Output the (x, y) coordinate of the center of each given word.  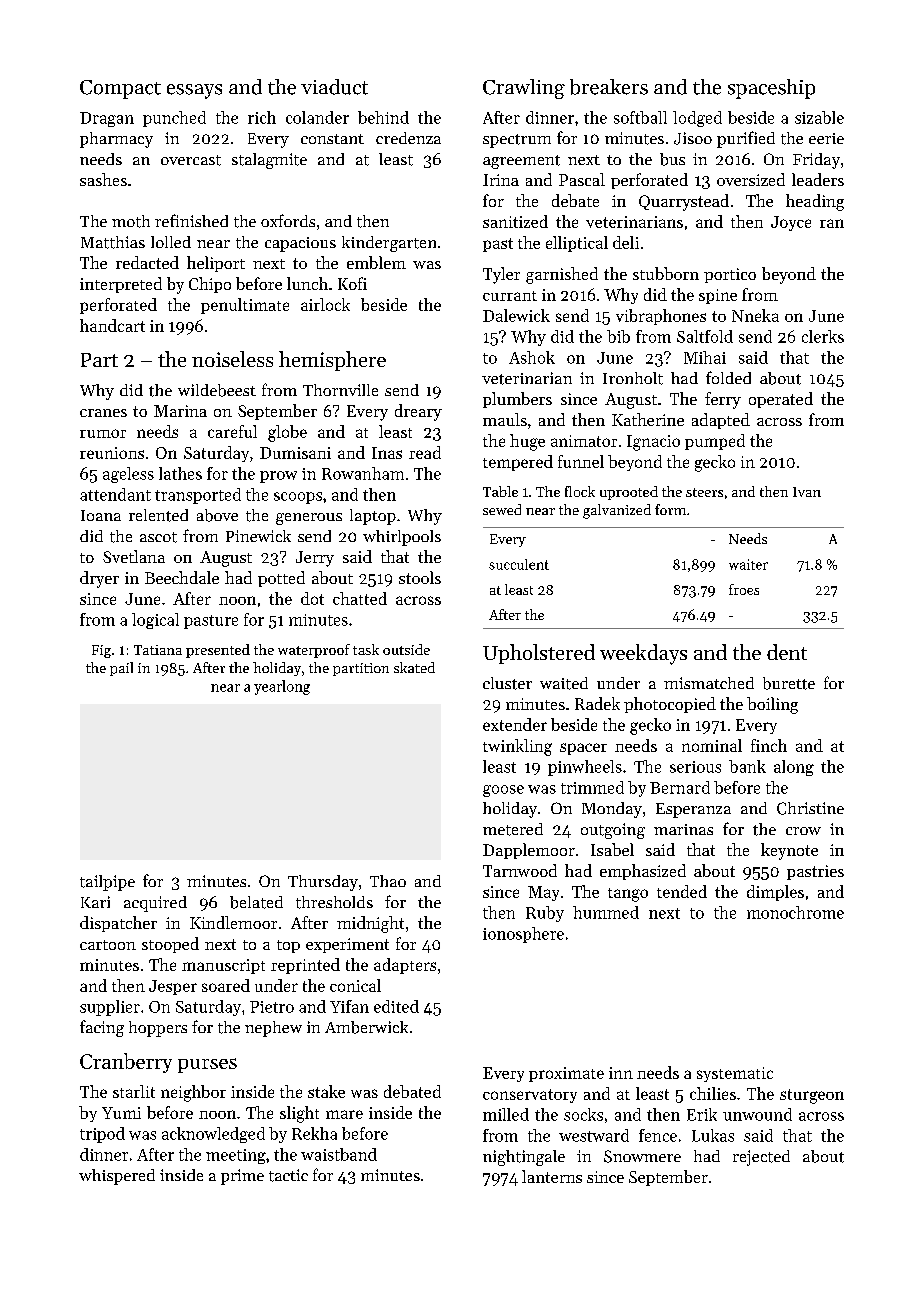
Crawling (524, 89)
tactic (288, 1175)
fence (658, 1135)
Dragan (107, 119)
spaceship (771, 89)
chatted (360, 598)
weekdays (643, 654)
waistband (339, 1154)
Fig (101, 651)
